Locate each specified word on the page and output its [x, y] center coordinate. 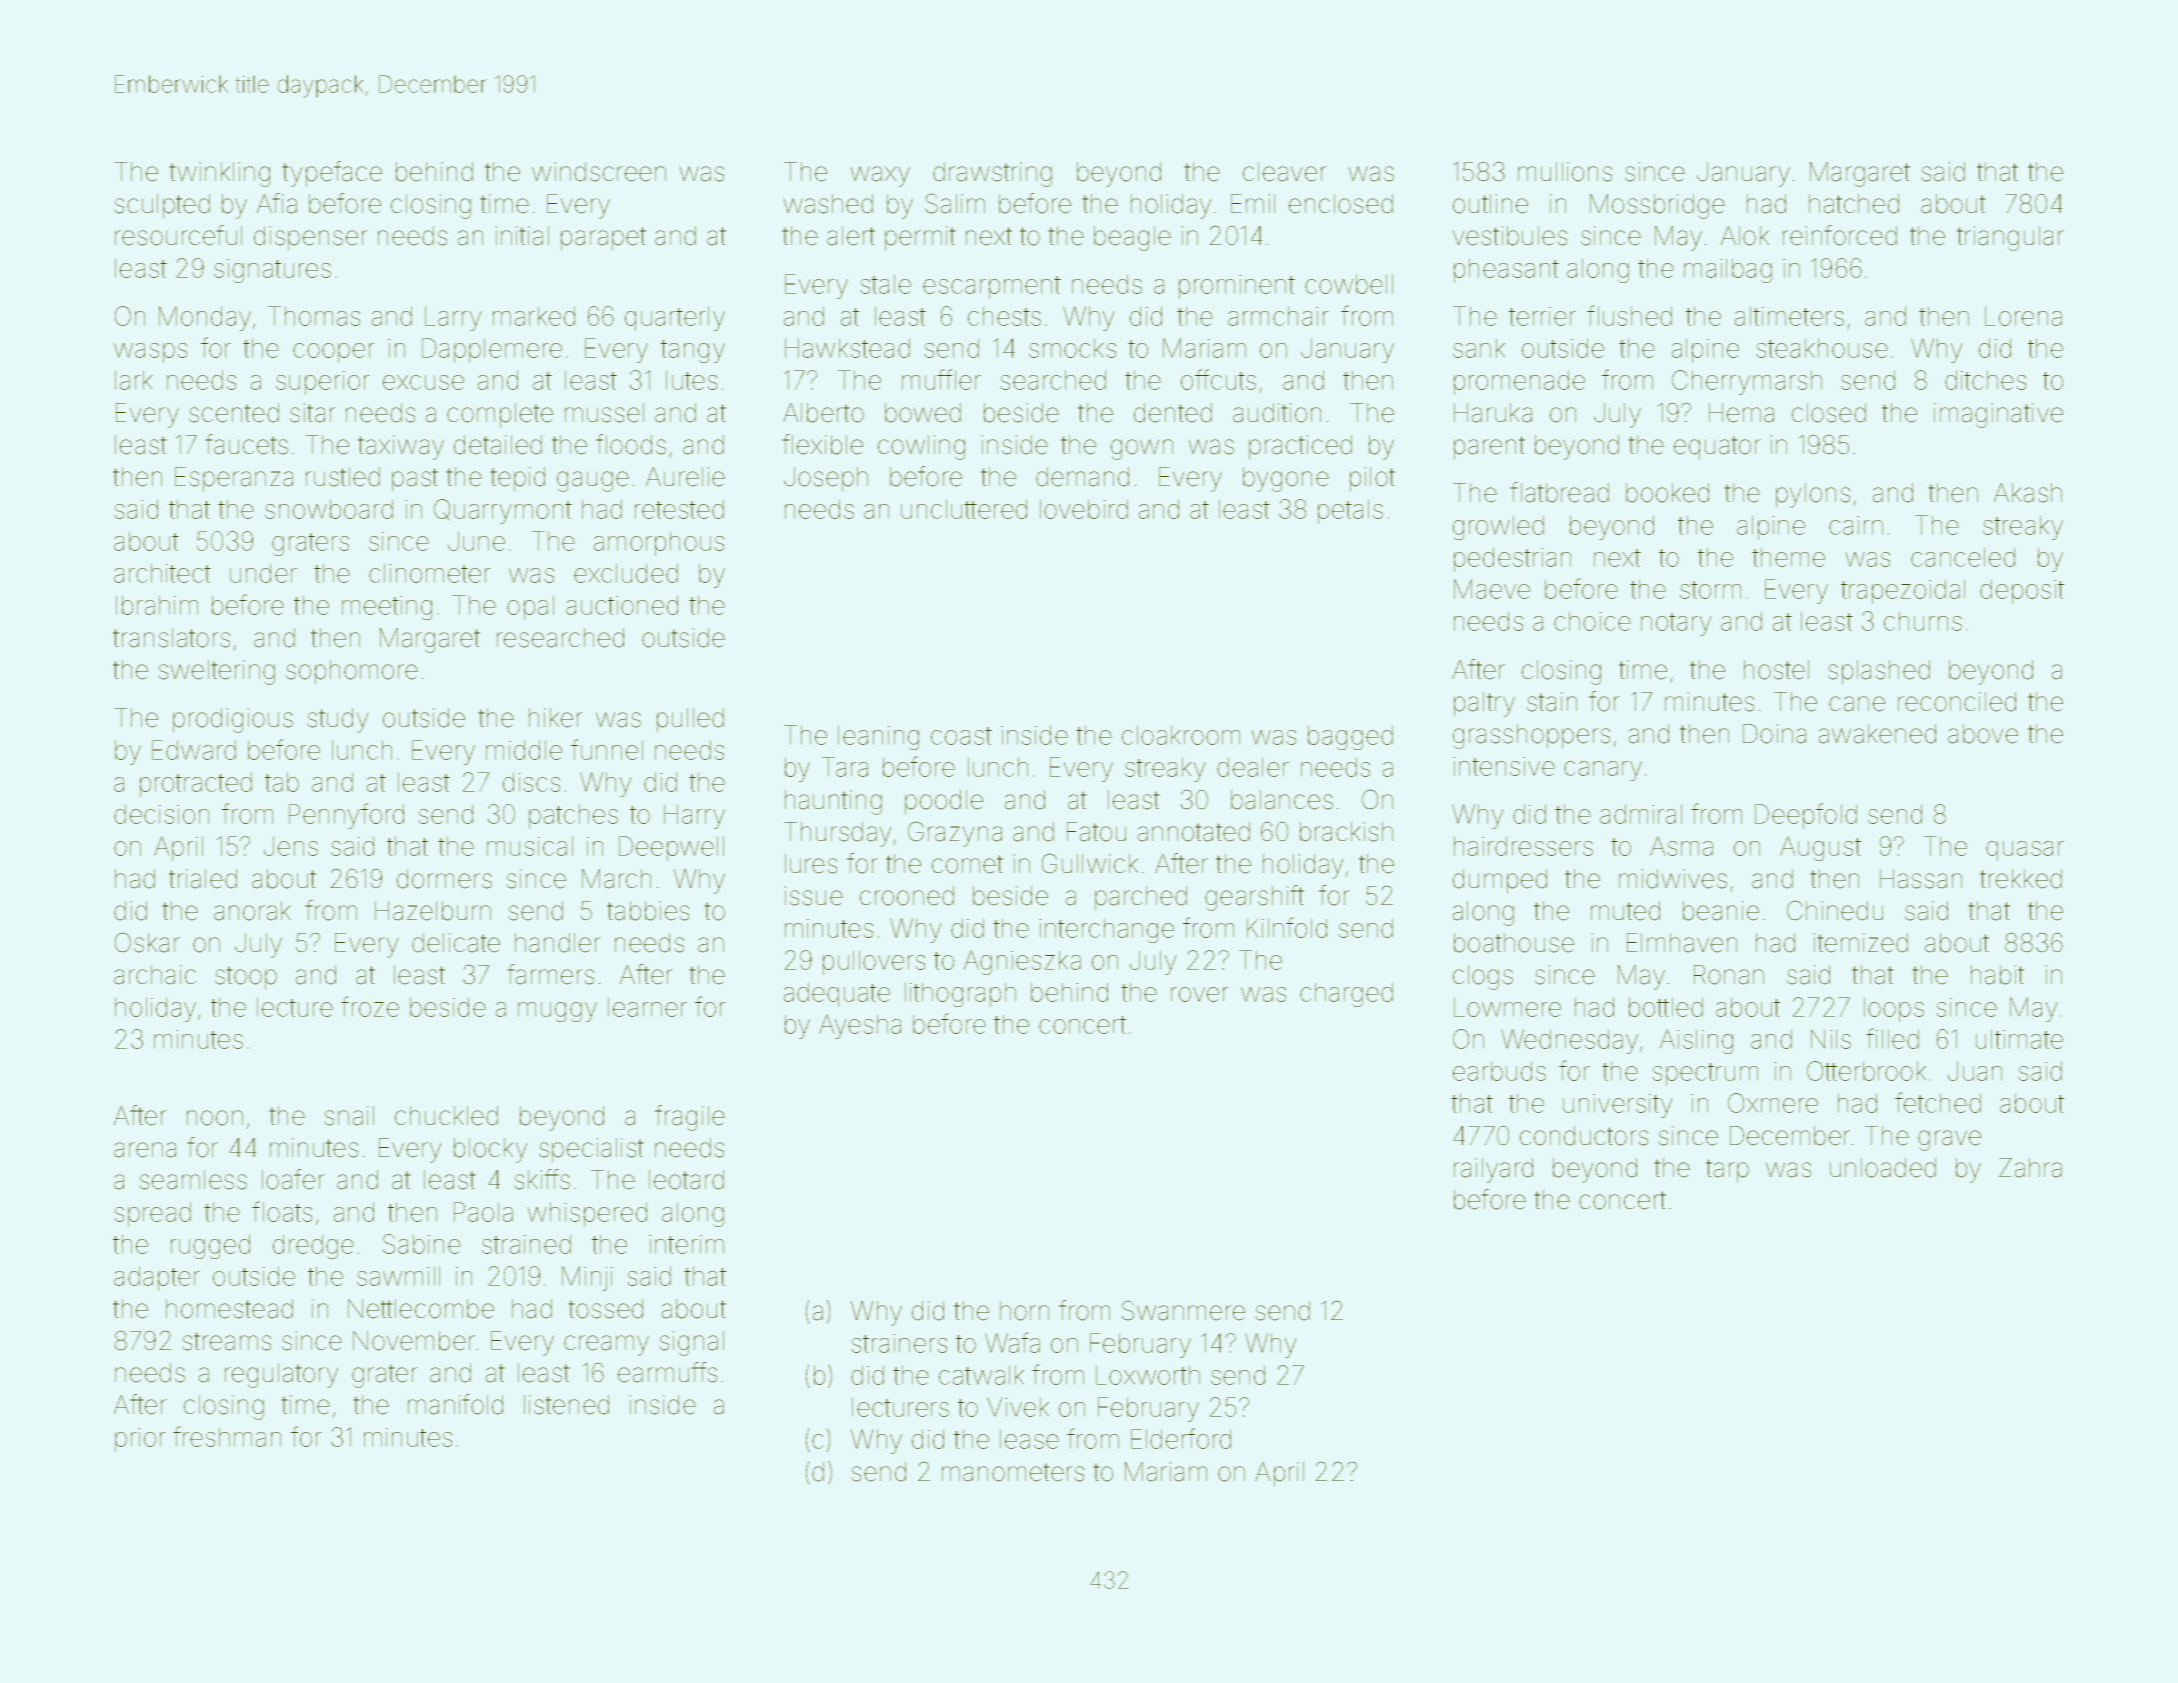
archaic [155, 975]
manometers [1013, 1472]
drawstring [992, 174]
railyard [1493, 1170]
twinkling [219, 174]
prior [140, 1440]
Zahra [2030, 1168]
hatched [1854, 204]
